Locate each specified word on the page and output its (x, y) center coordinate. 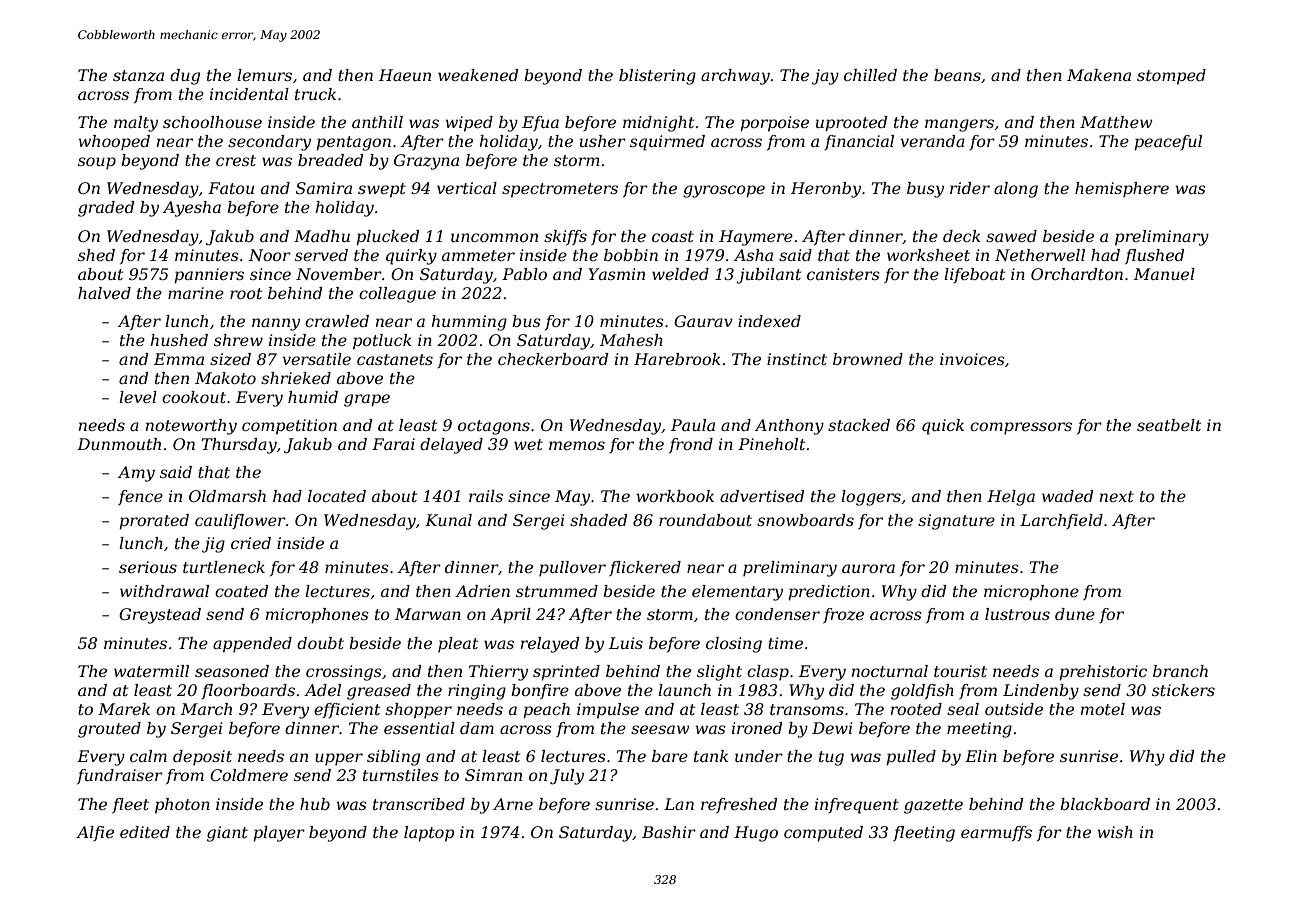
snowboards (805, 520)
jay (825, 77)
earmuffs (996, 833)
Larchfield (1061, 521)
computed (823, 834)
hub (315, 804)
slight (719, 673)
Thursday (239, 446)
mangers (959, 125)
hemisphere (1122, 190)
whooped (114, 143)
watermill (151, 671)
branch (1180, 671)
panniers (209, 276)
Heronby (826, 190)
